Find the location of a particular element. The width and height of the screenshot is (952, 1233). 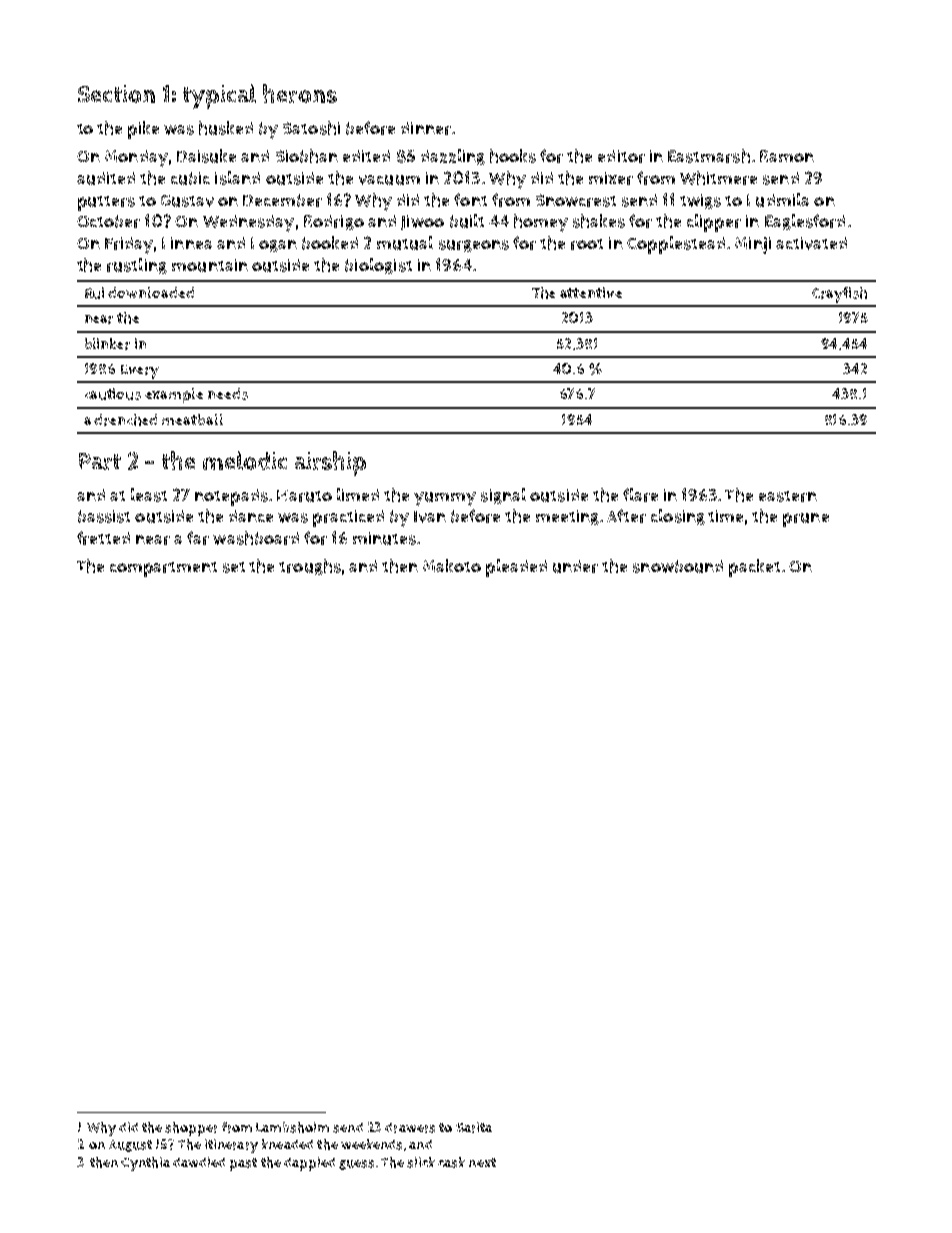

set is located at coordinates (234, 567).
